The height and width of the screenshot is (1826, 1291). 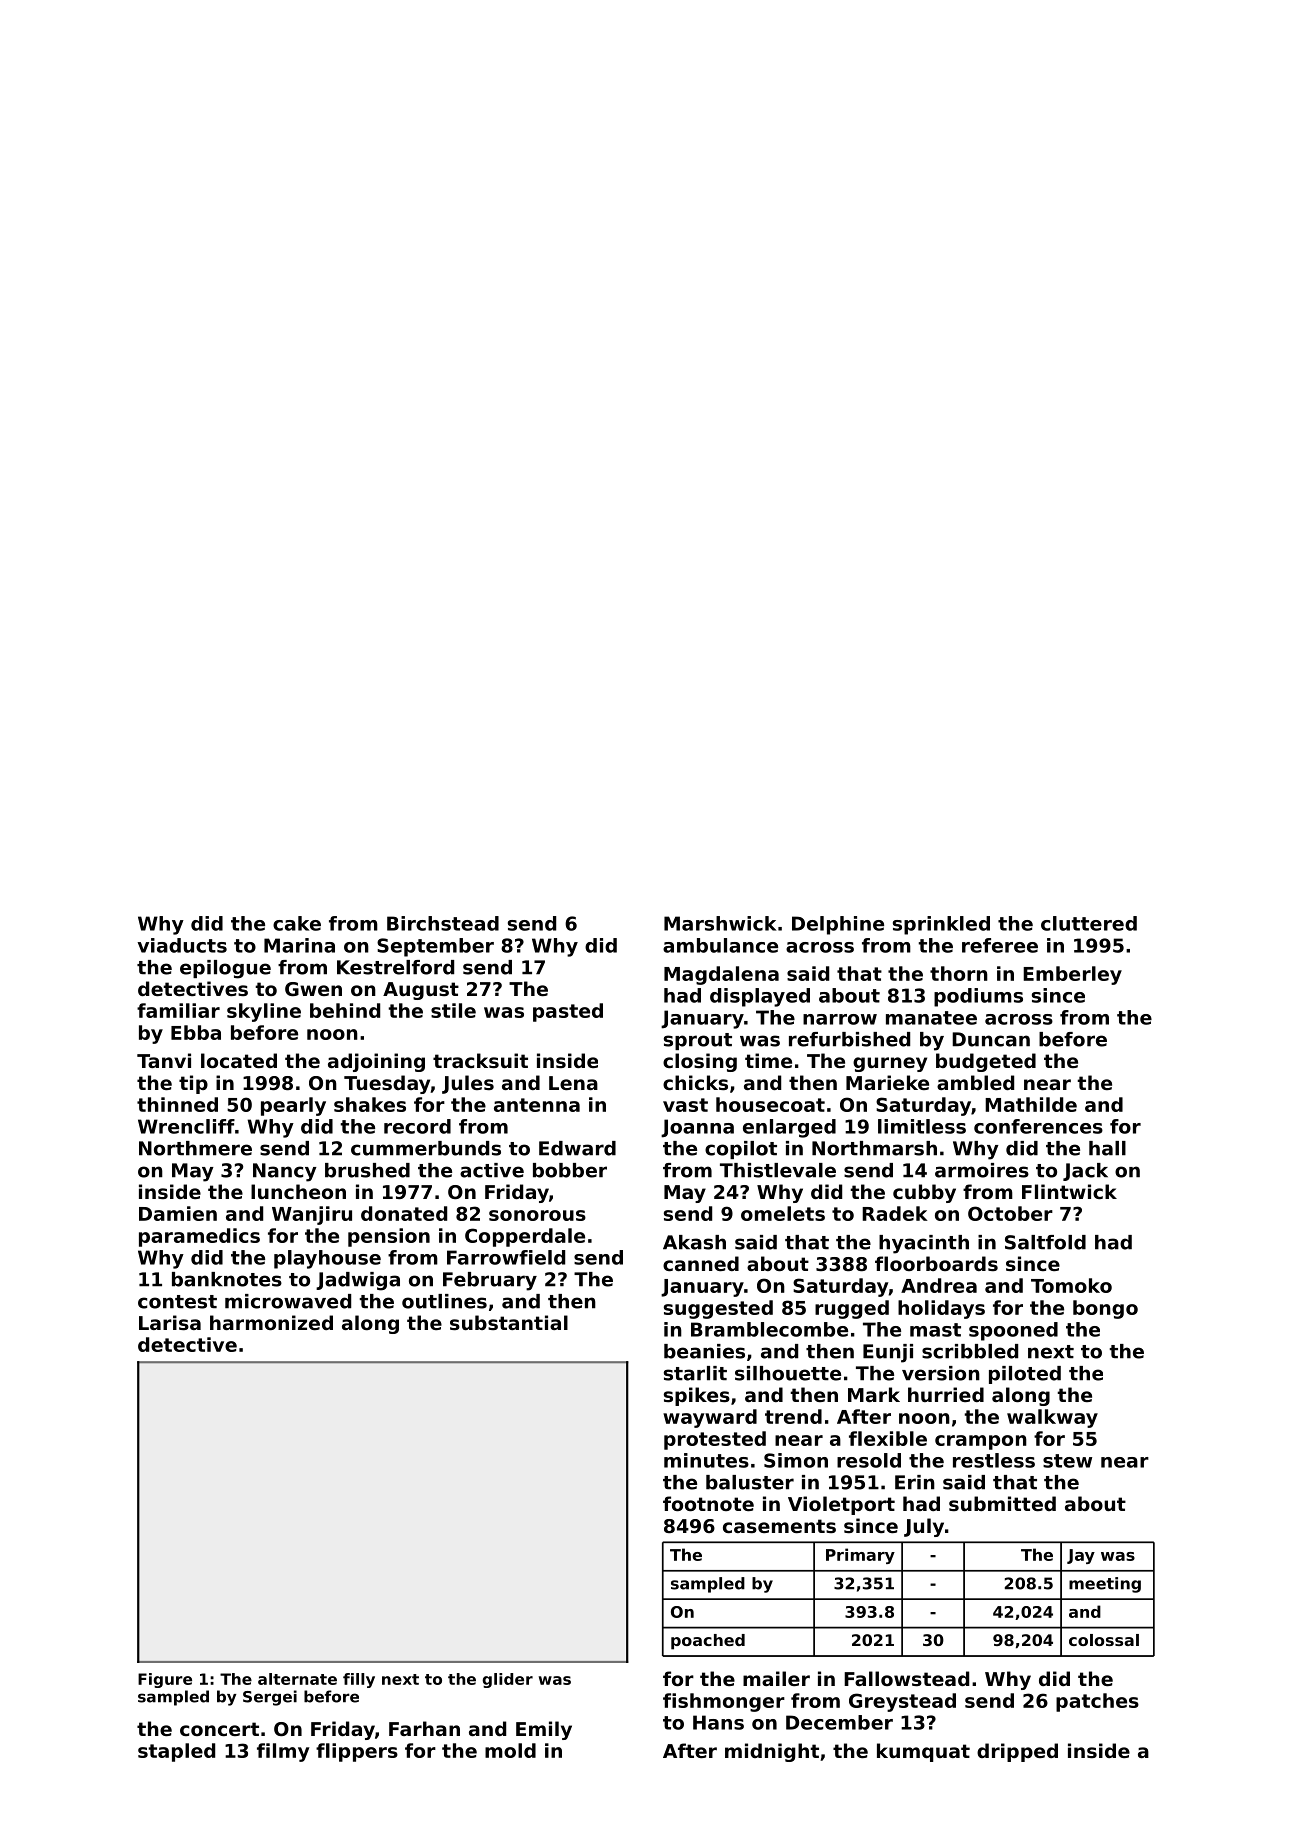 What do you see at coordinates (170, 1323) in the screenshot?
I see `Larisa` at bounding box center [170, 1323].
